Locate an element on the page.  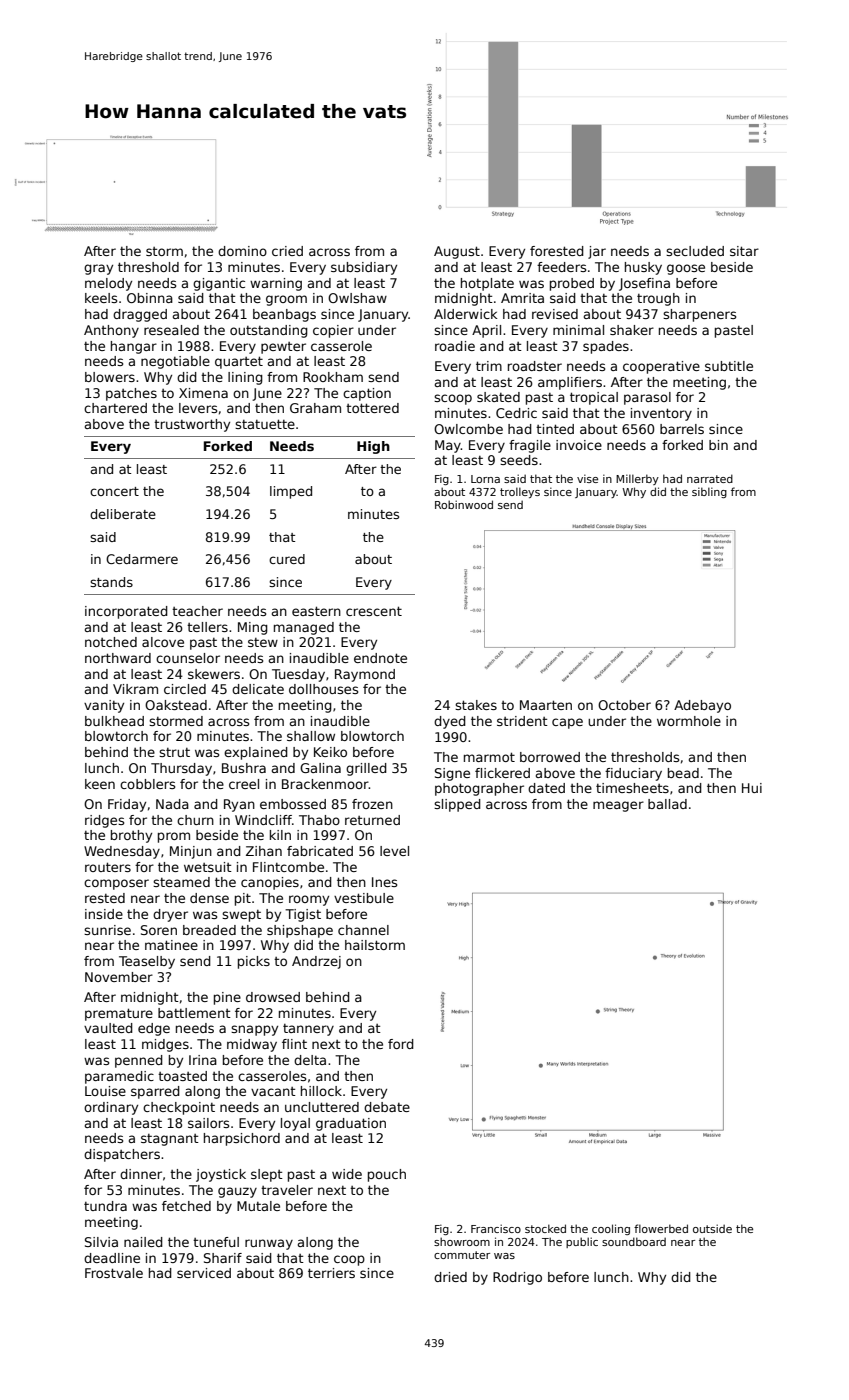
dispatchers is located at coordinates (122, 1155).
